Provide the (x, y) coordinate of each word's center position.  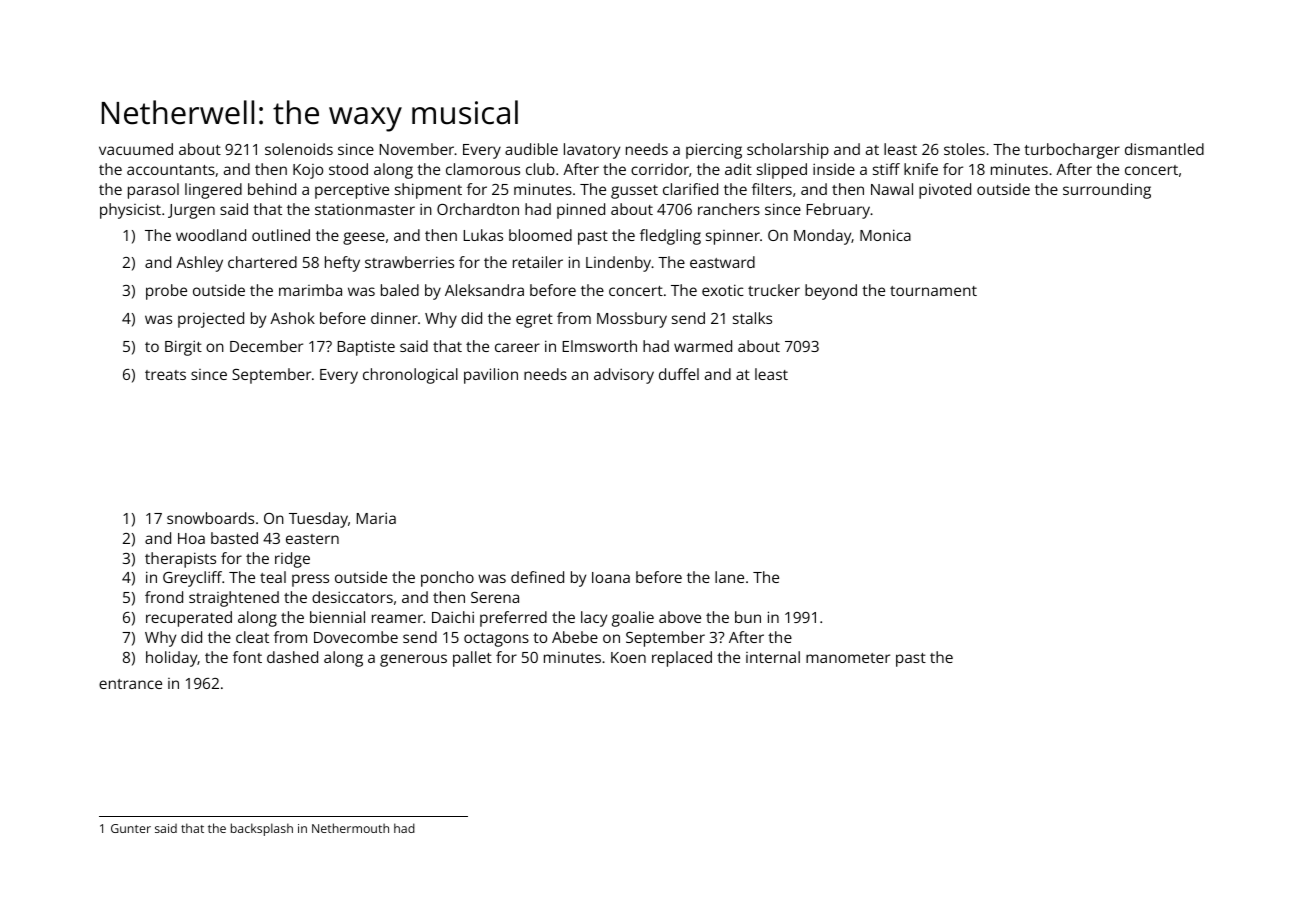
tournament (933, 291)
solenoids (299, 149)
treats (165, 375)
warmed (703, 346)
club (540, 169)
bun (748, 617)
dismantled (1164, 149)
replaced (682, 659)
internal (773, 657)
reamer (397, 618)
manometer (848, 658)
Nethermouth (350, 828)
